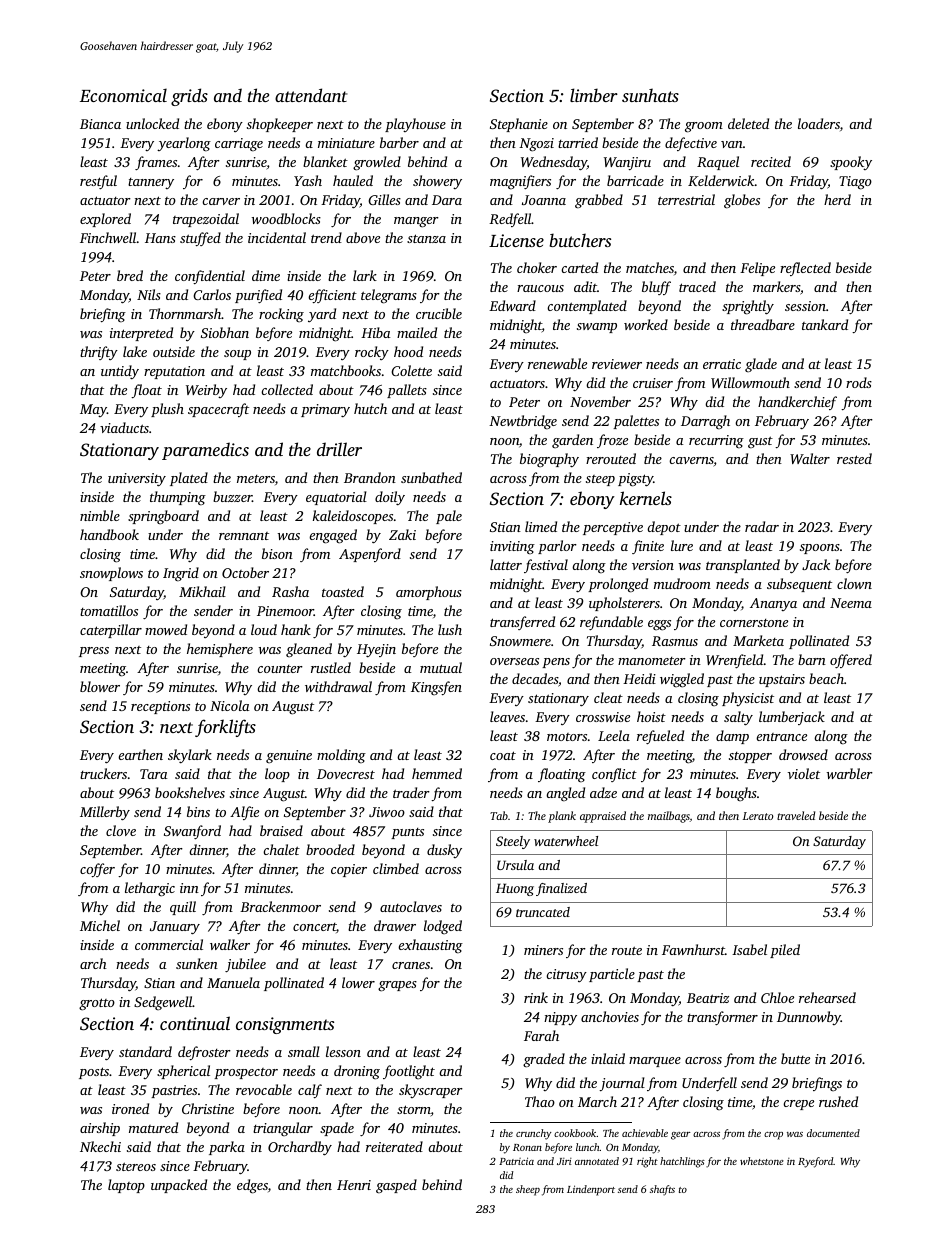 The width and height of the screenshot is (952, 1233). What do you see at coordinates (103, 773) in the screenshot?
I see `truckers` at bounding box center [103, 773].
